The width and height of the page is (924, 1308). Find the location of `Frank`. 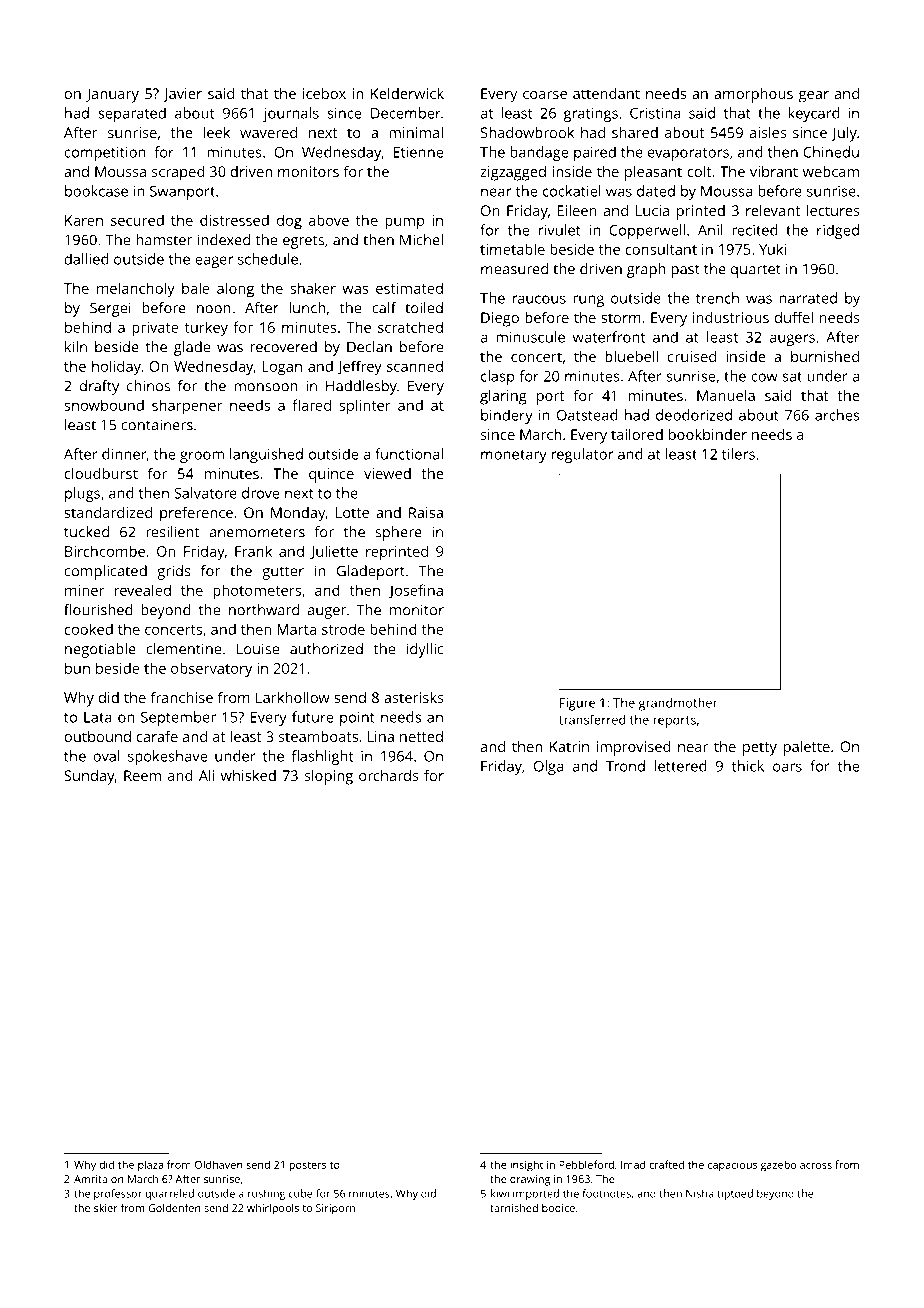

Frank is located at coordinates (253, 551).
